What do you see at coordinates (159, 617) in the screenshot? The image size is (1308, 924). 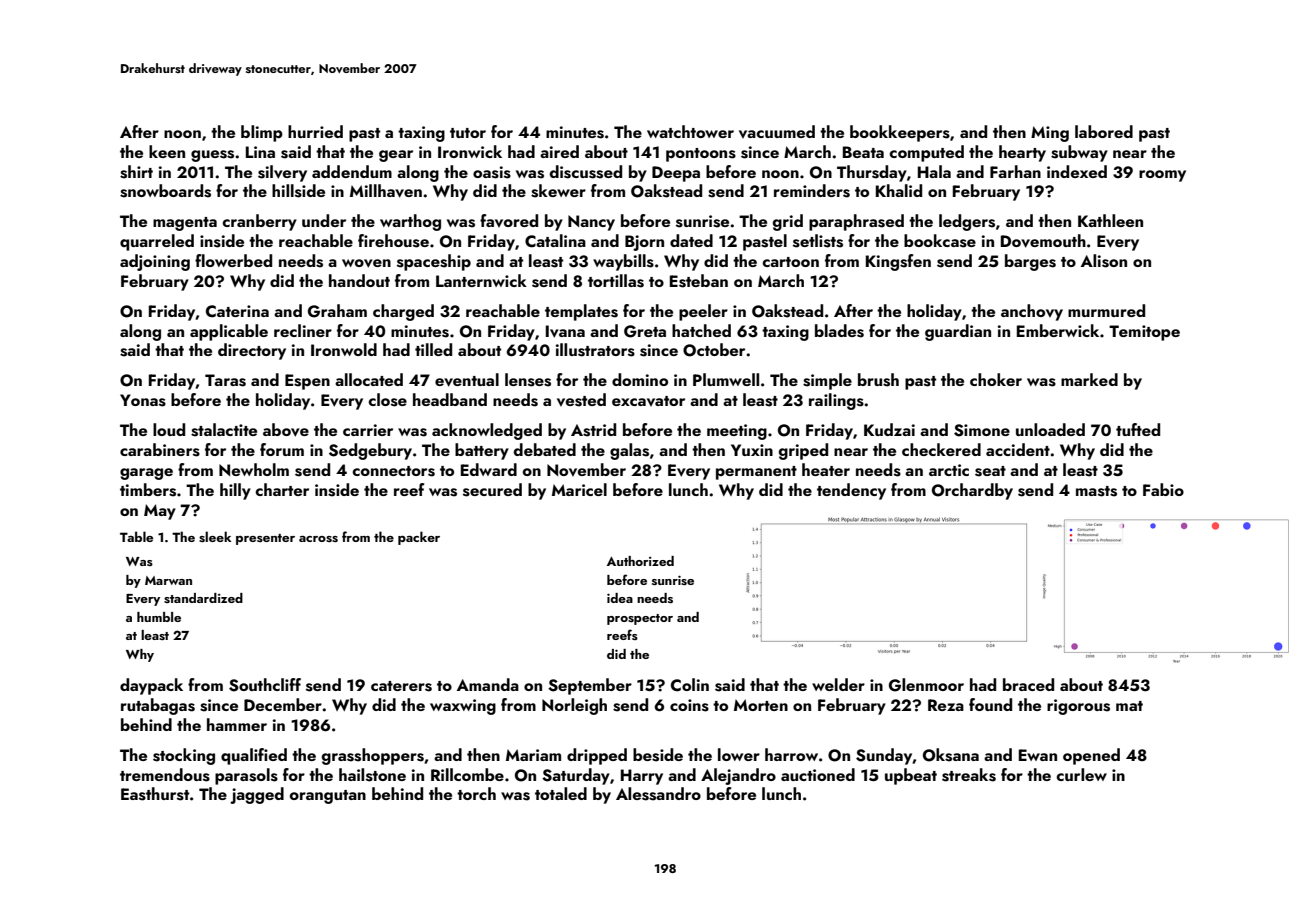 I see `humble` at bounding box center [159, 617].
